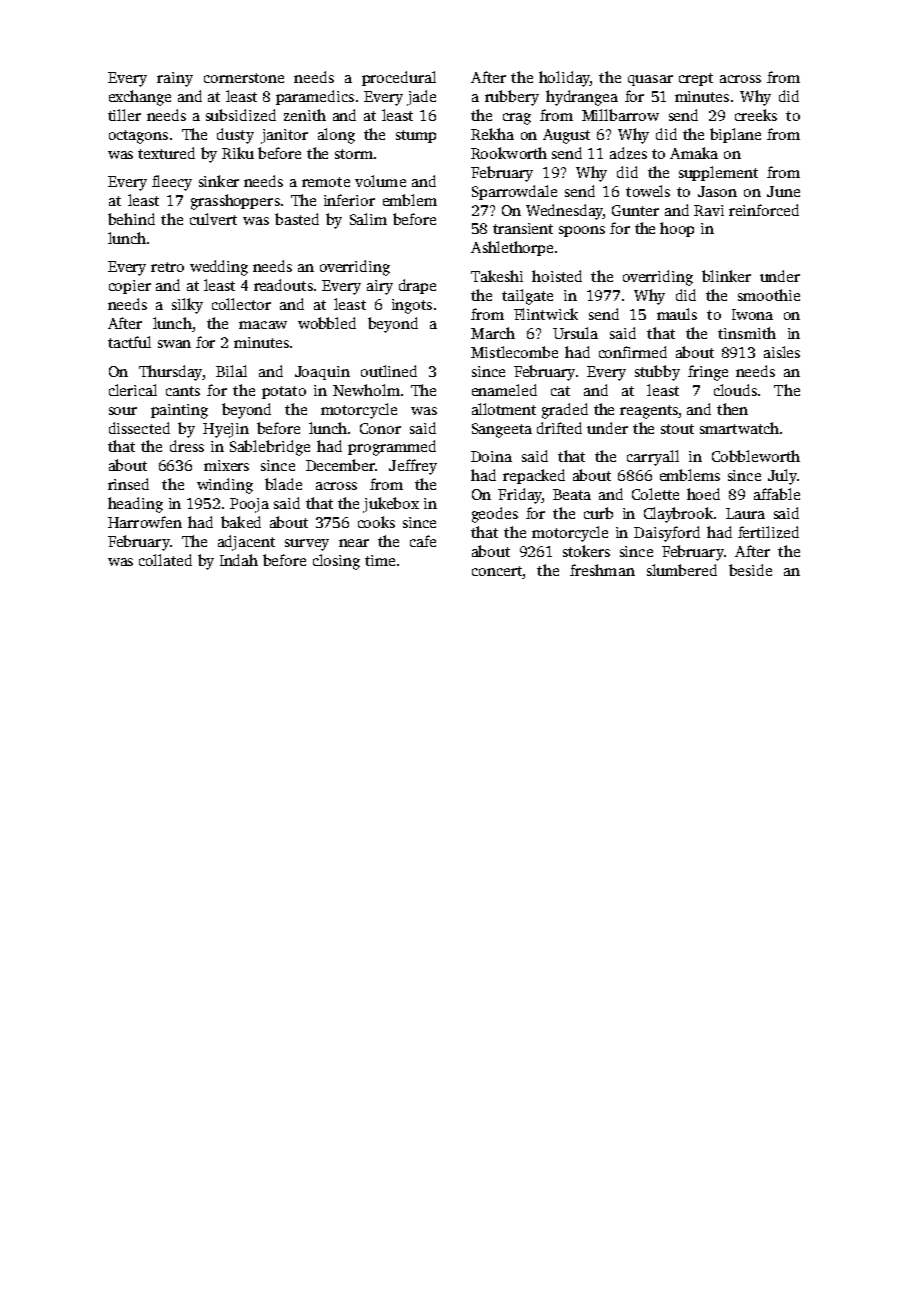 Image resolution: width=908 pixels, height=1316 pixels. What do you see at coordinates (768, 532) in the screenshot?
I see `fertilized` at bounding box center [768, 532].
